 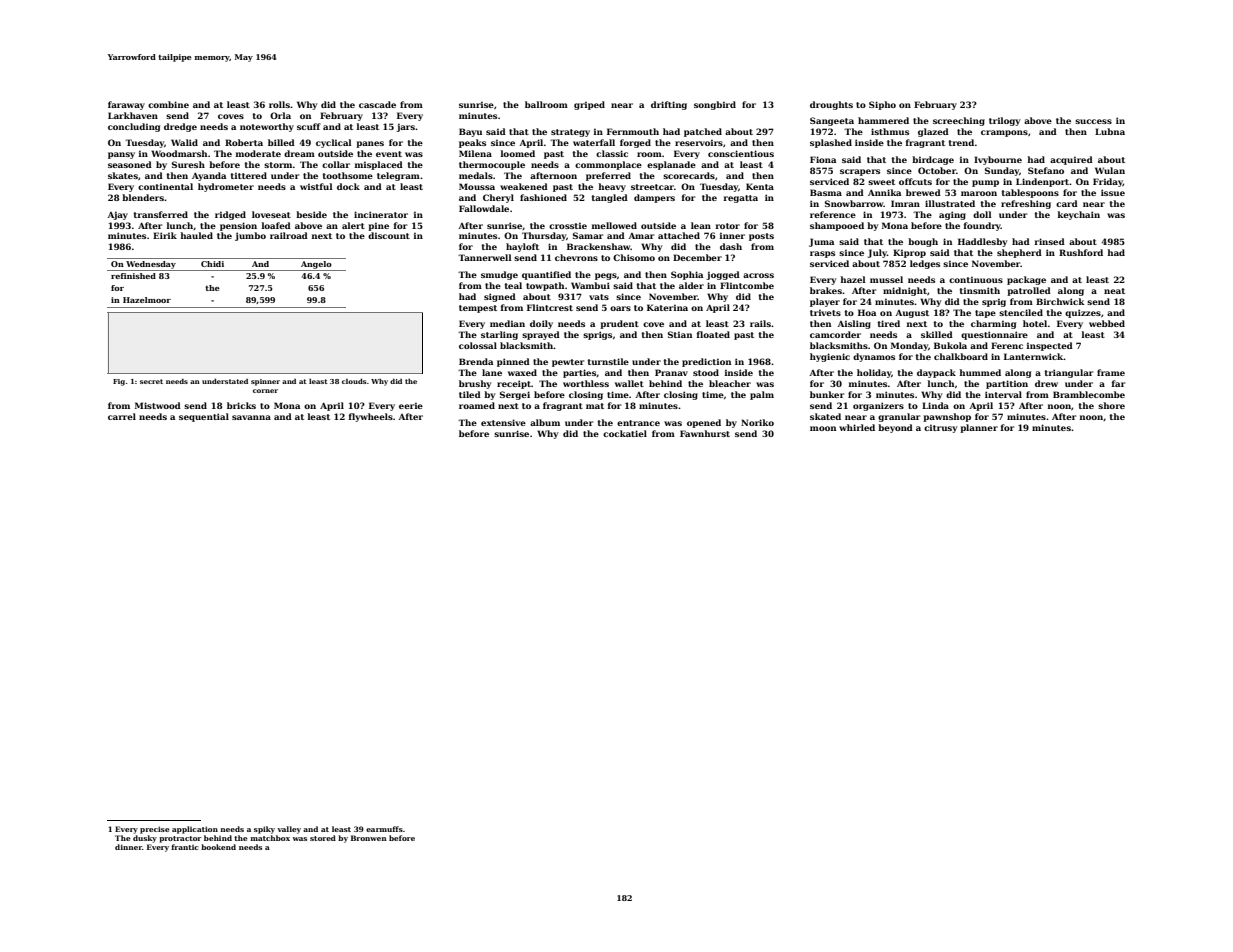 I want to click on success, so click(x=1093, y=121).
